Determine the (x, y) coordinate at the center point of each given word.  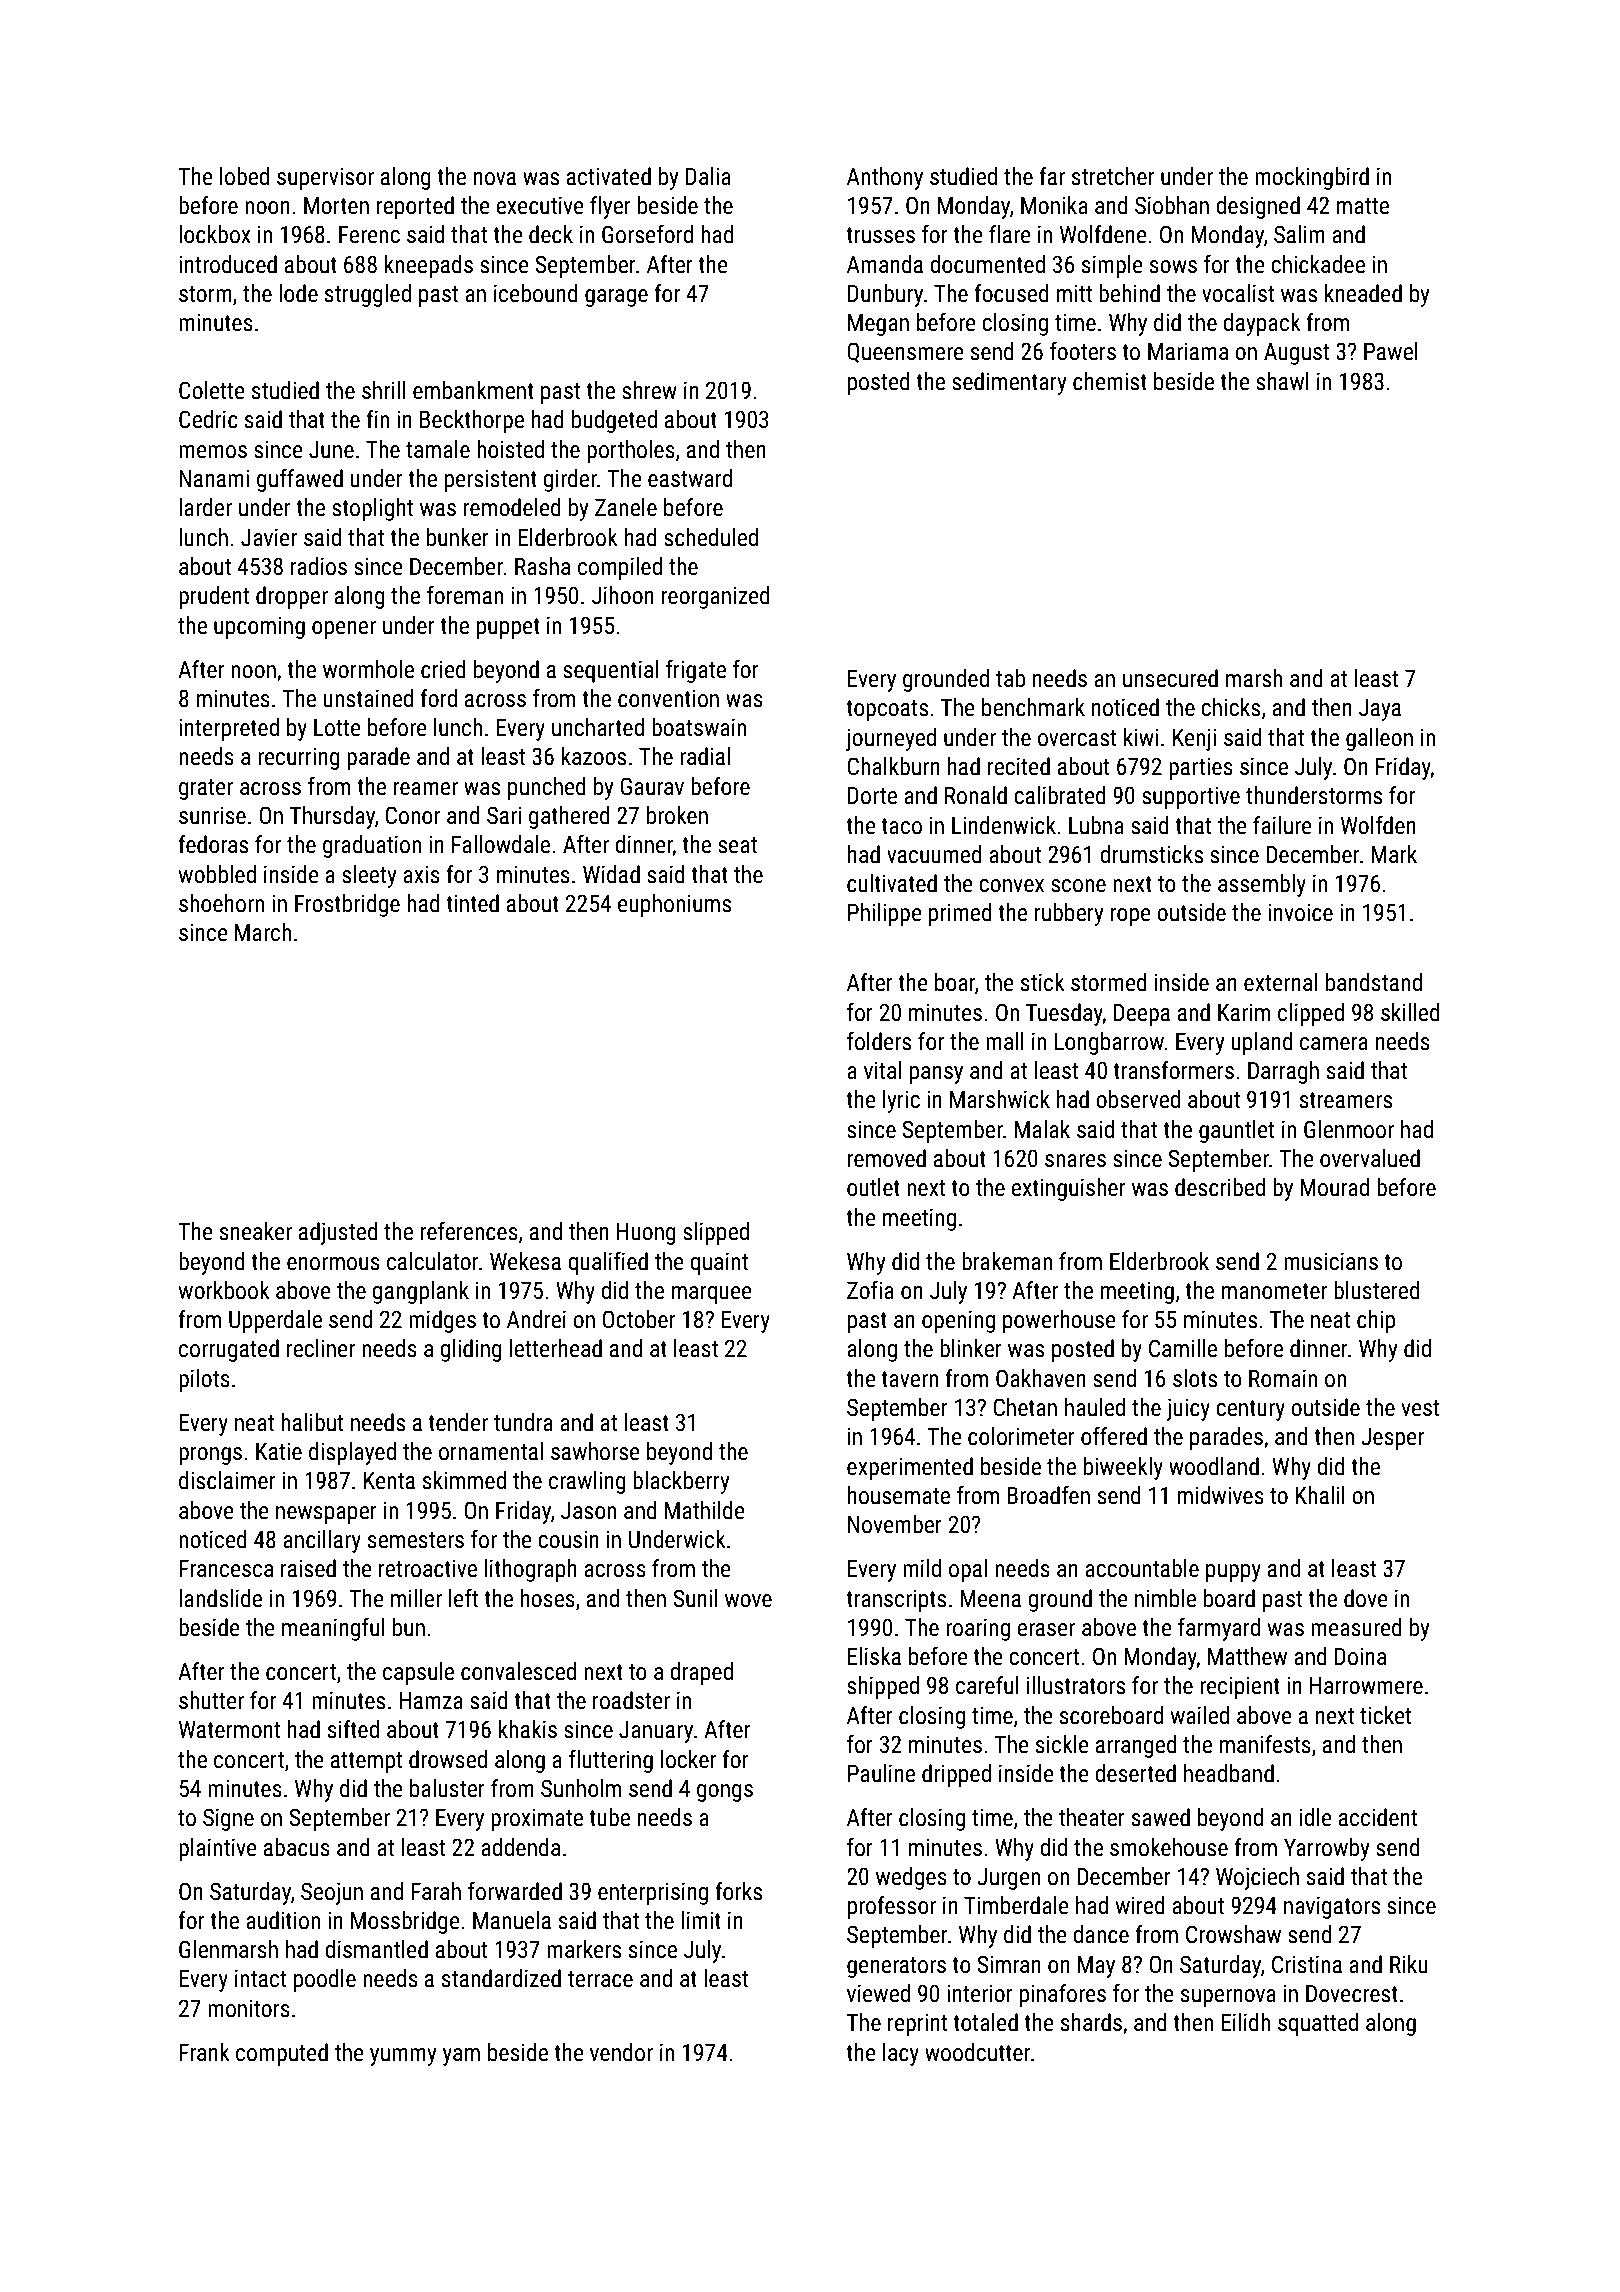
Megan (878, 324)
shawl (1282, 381)
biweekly (1123, 1468)
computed (282, 2054)
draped (701, 1673)
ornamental (491, 1451)
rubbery (1069, 914)
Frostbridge (347, 905)
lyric (901, 1101)
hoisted (510, 449)
